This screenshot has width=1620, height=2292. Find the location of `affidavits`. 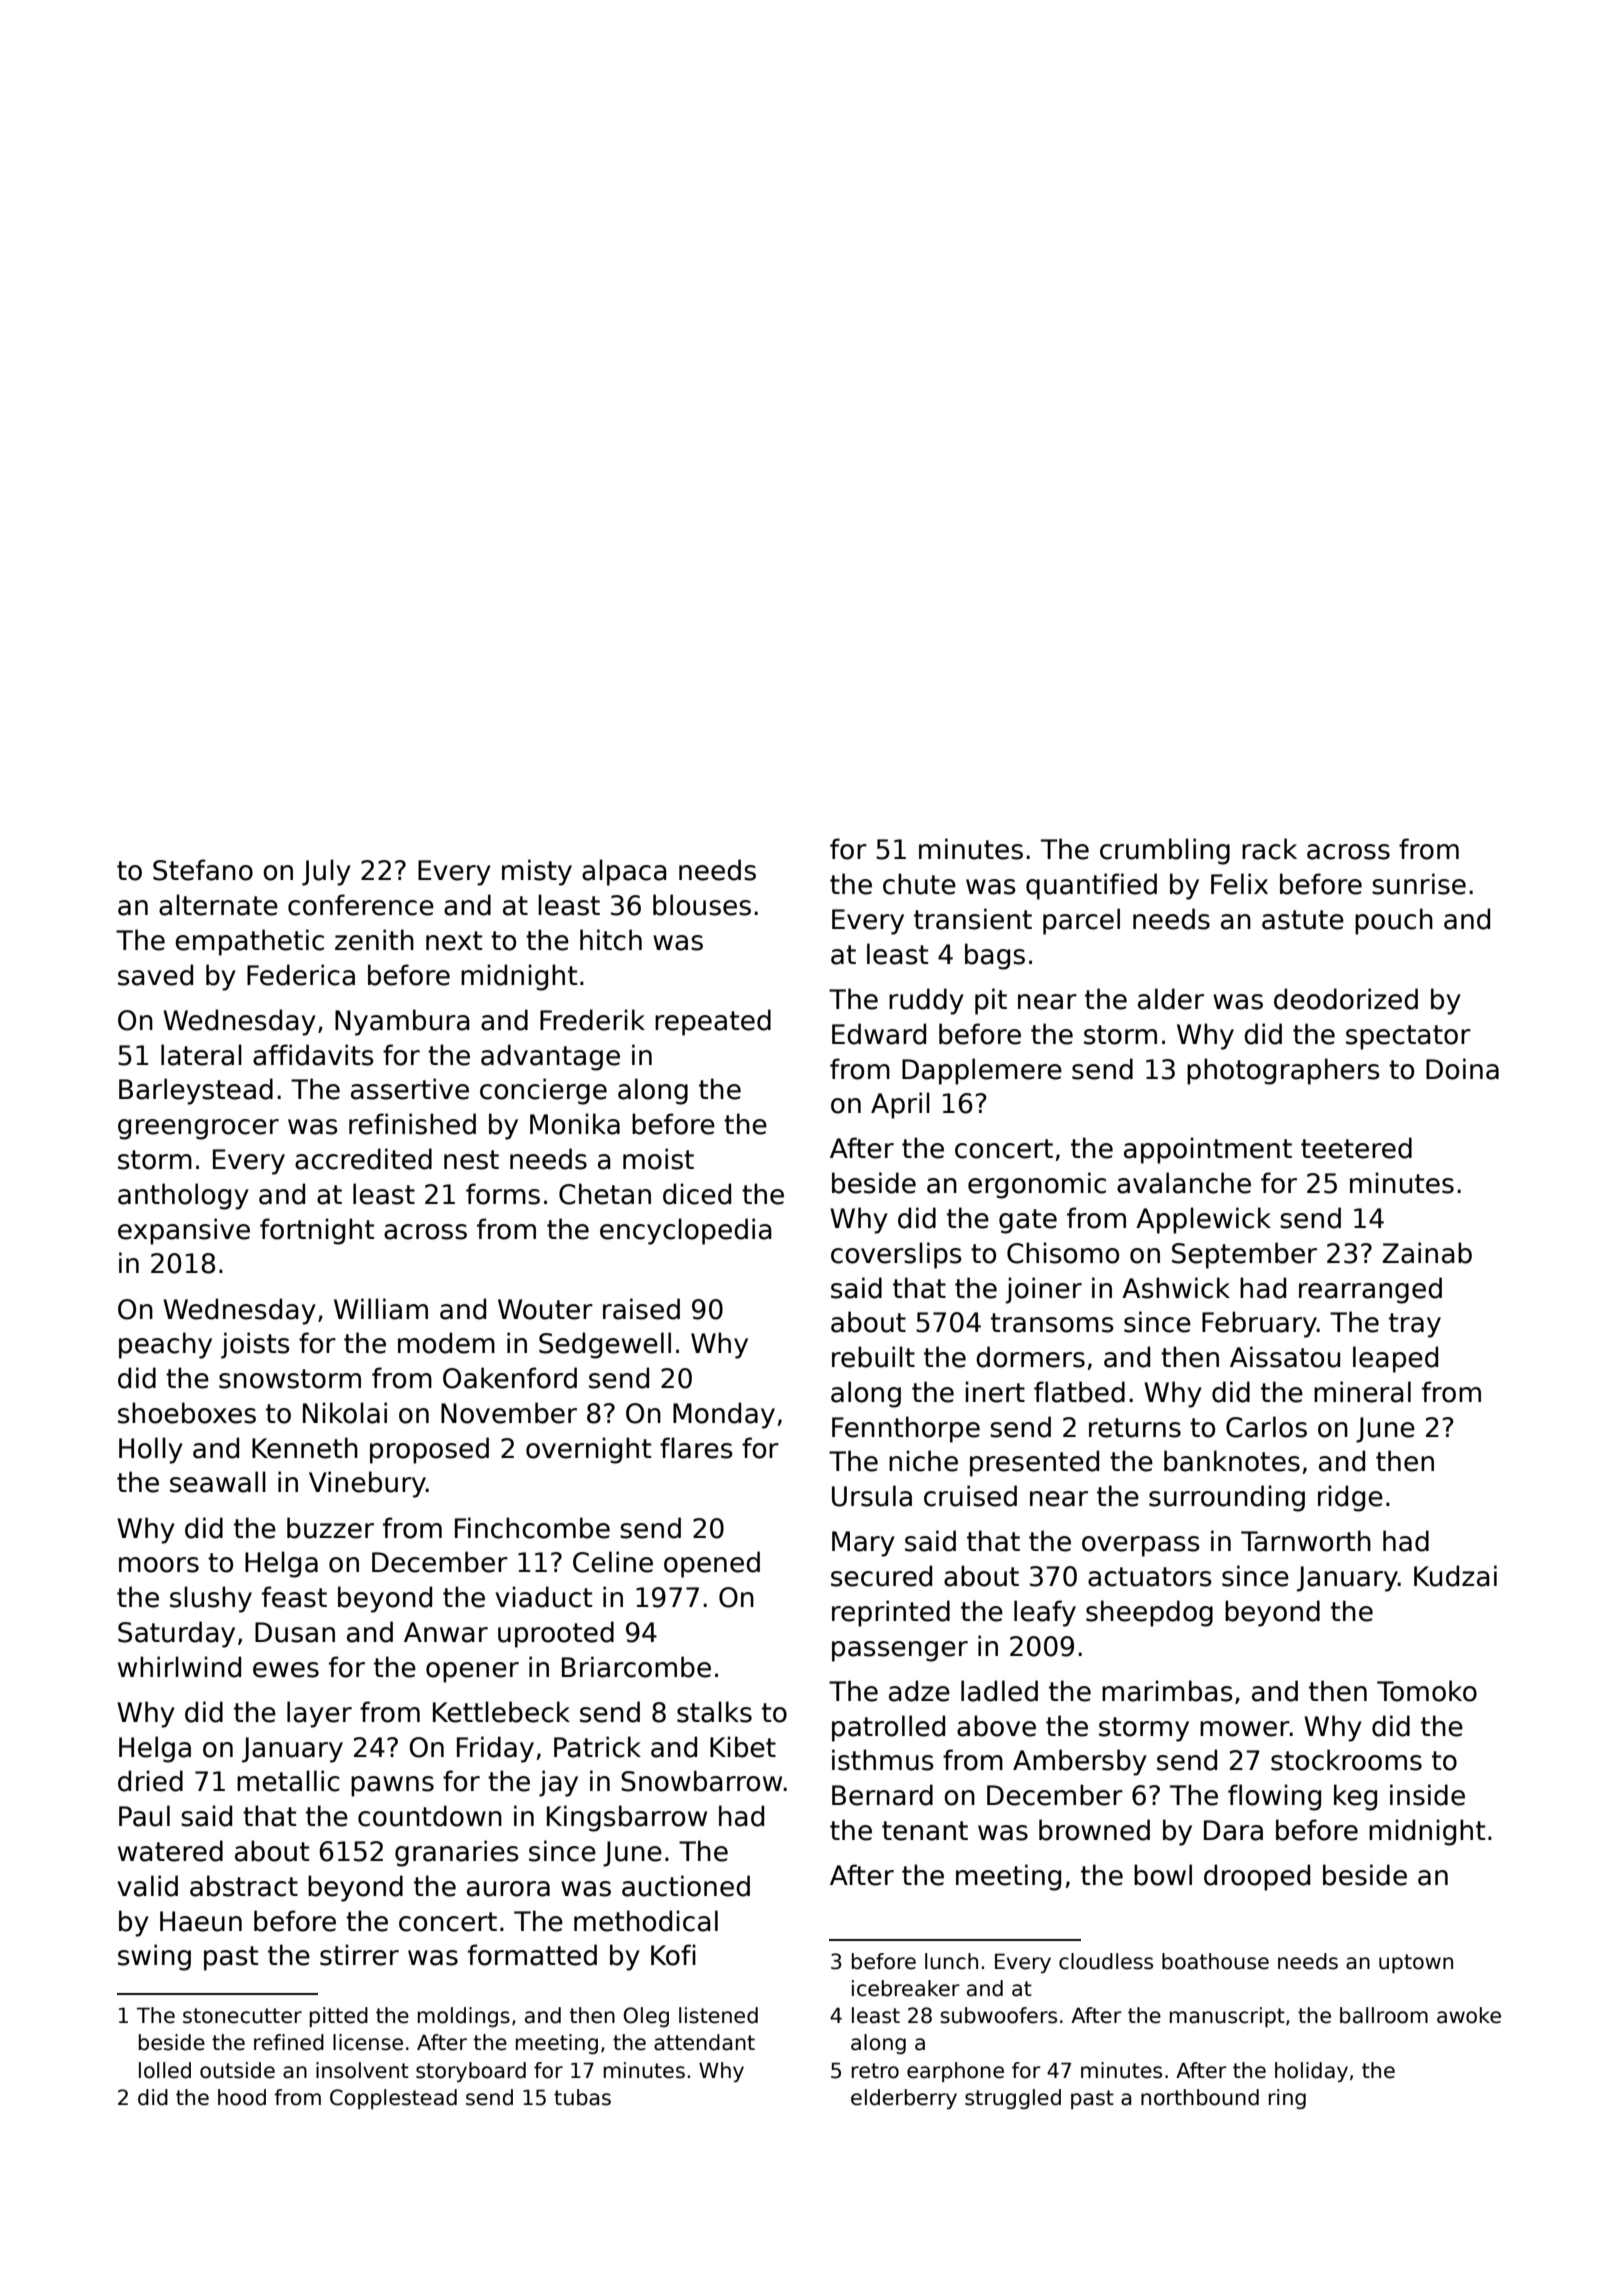

affidavits is located at coordinates (313, 1055).
